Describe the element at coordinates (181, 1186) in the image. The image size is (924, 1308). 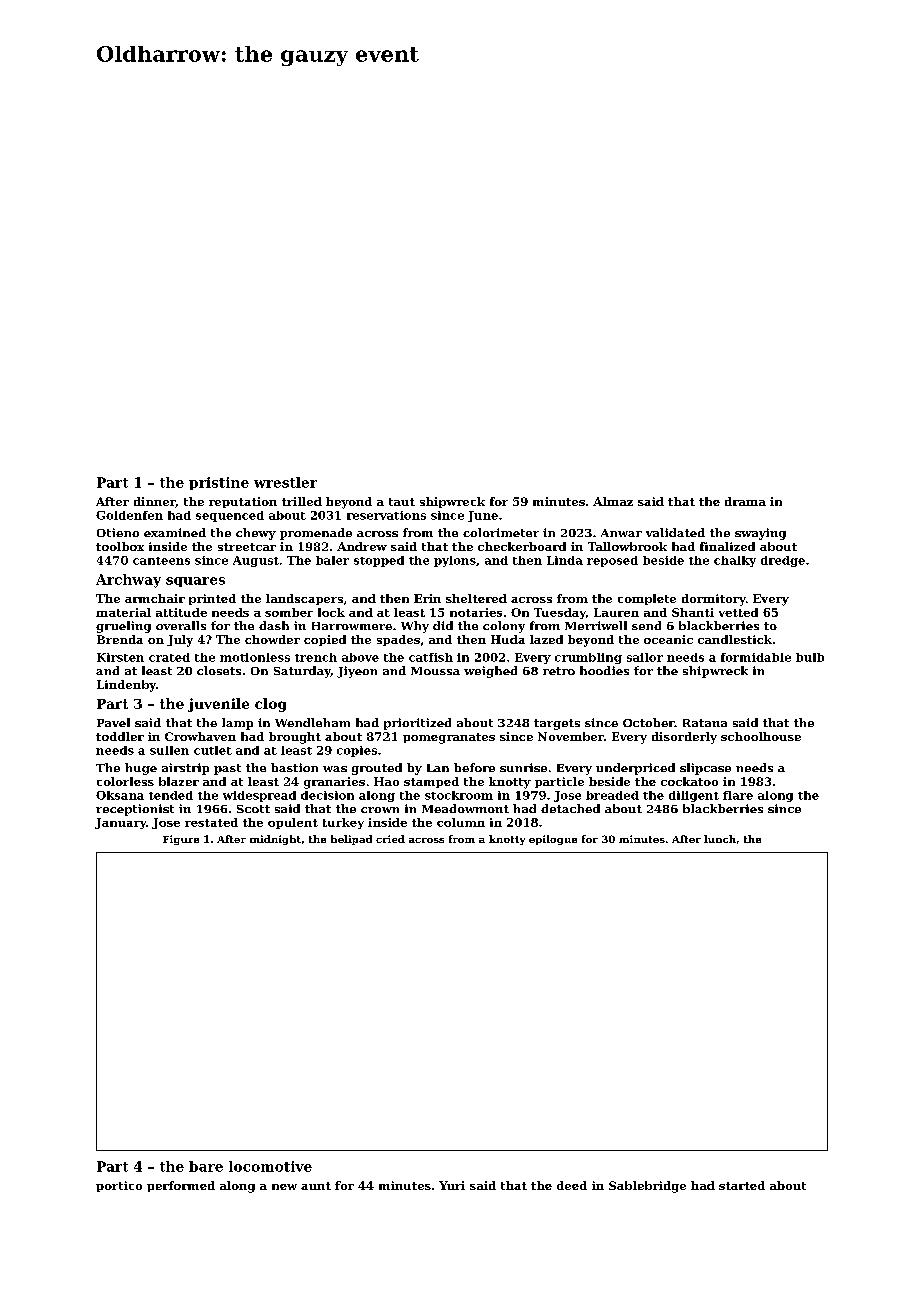
I see `performed` at that location.
